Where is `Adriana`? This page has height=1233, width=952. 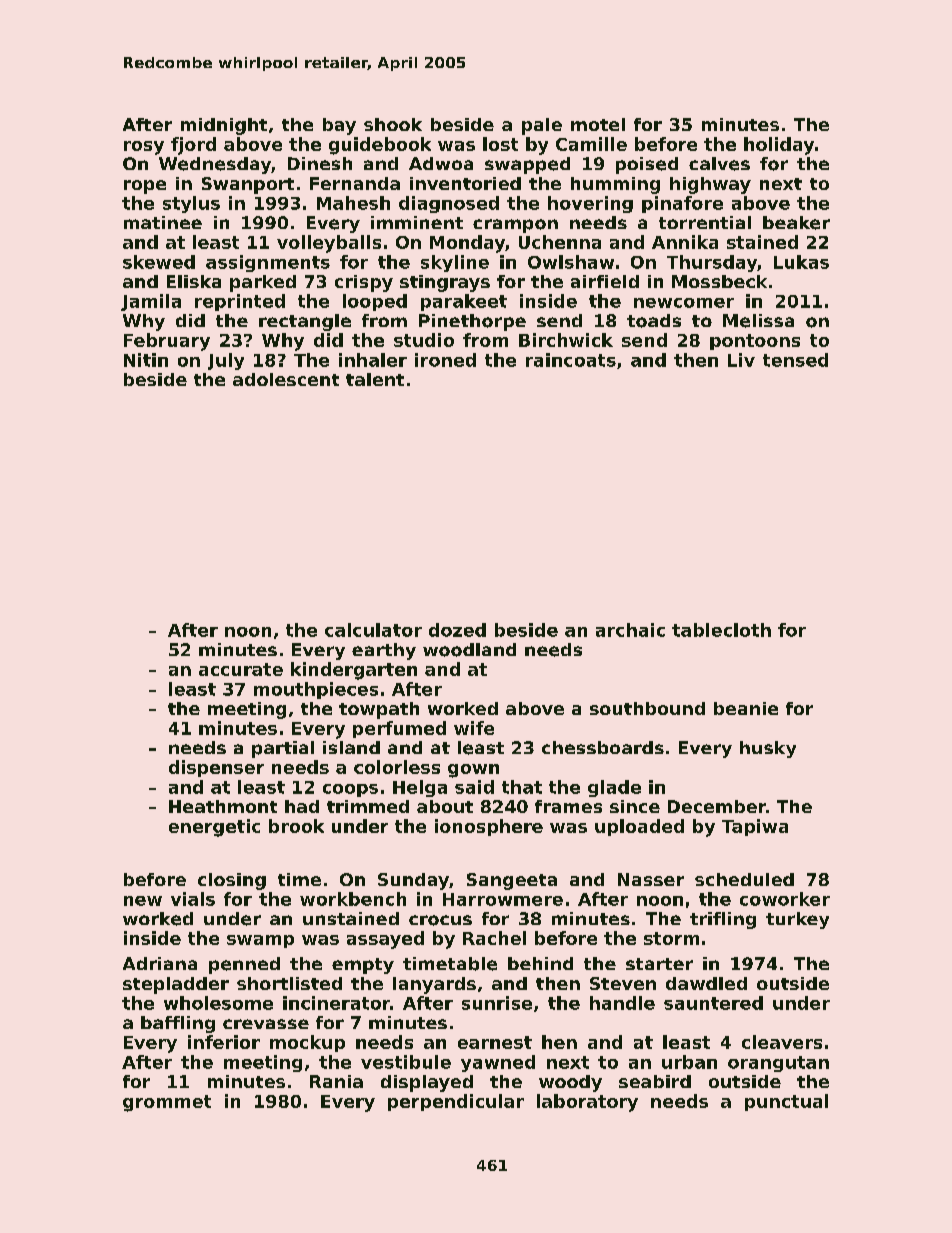 Adriana is located at coordinates (160, 963).
